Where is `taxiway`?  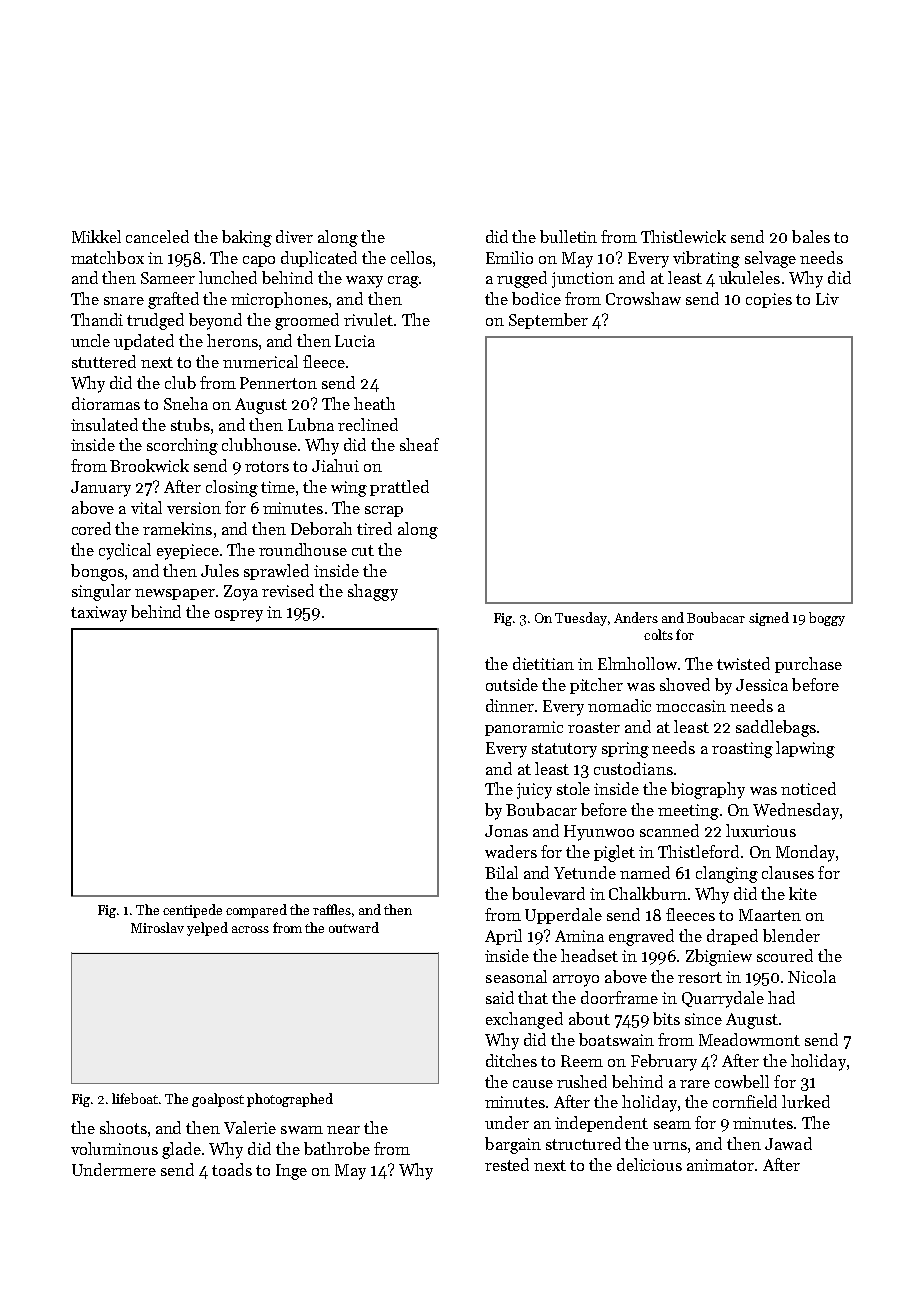 taxiway is located at coordinates (99, 614).
